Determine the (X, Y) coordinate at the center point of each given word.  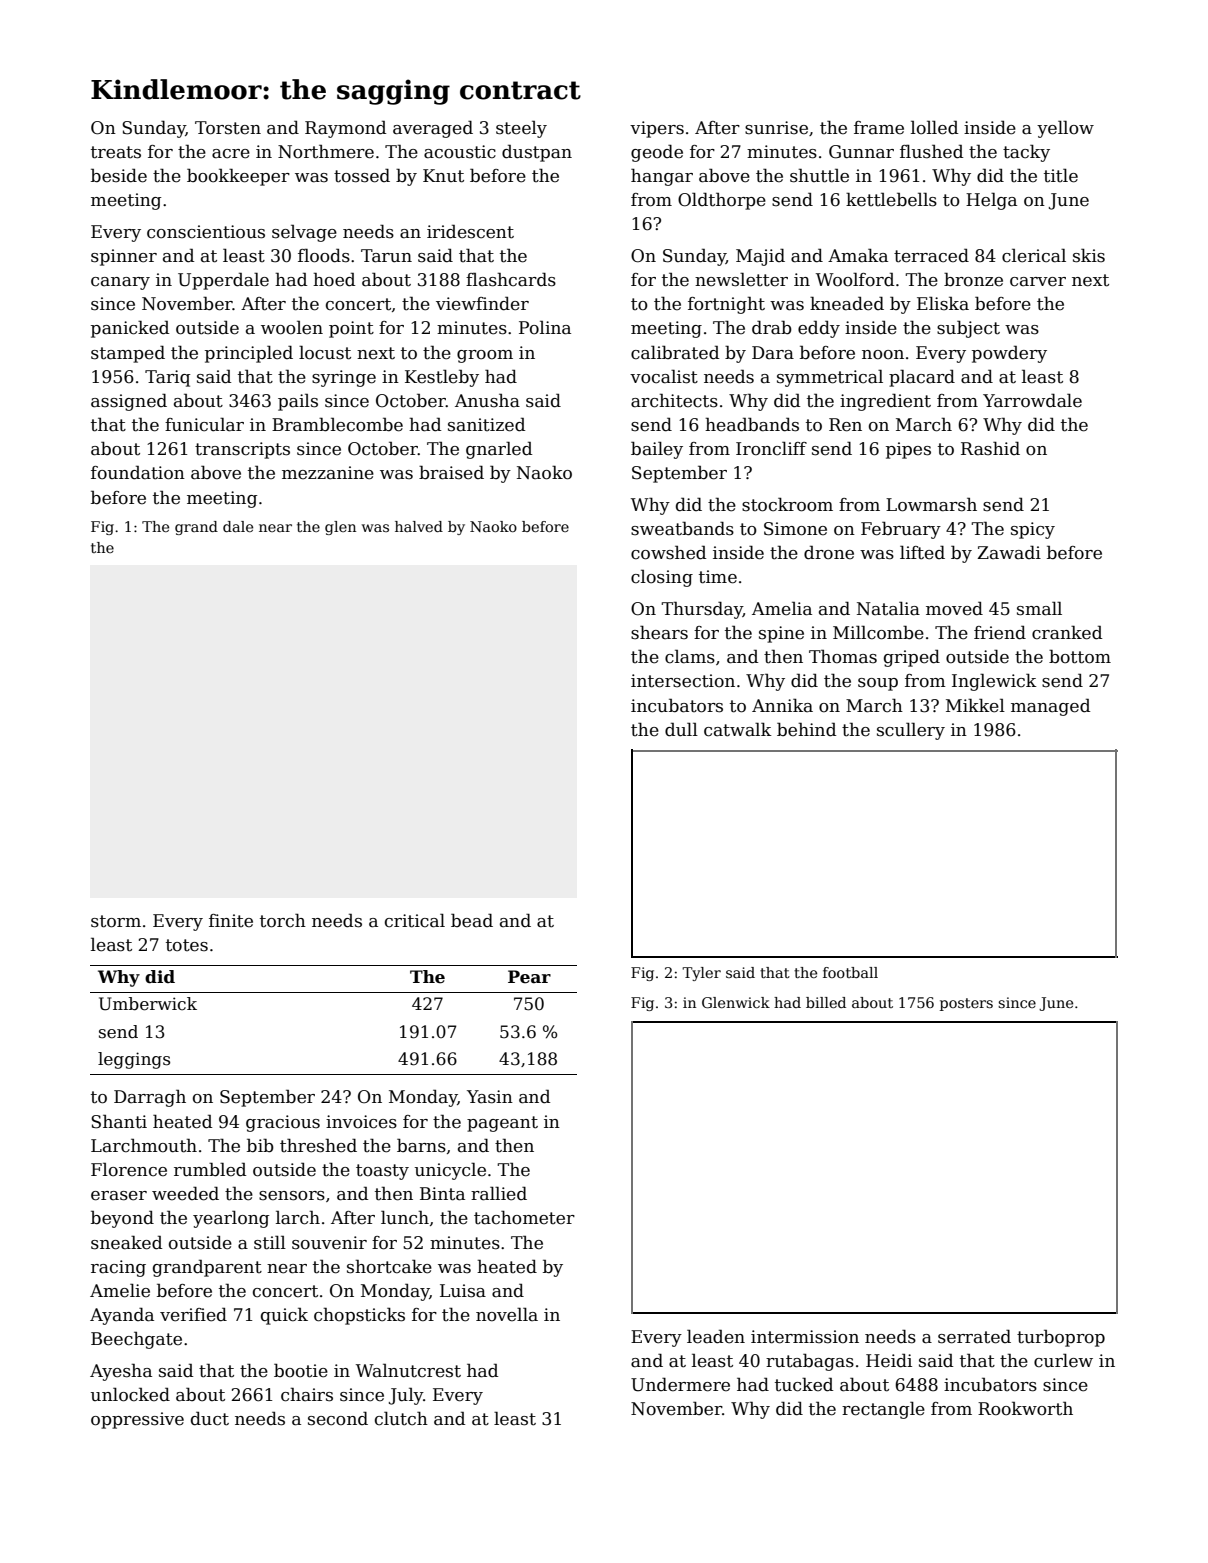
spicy (1033, 530)
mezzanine (328, 473)
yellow (1065, 129)
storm (116, 921)
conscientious (206, 232)
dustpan (537, 153)
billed (826, 1002)
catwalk (738, 729)
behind (806, 729)
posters (966, 1004)
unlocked (130, 1394)
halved (419, 526)
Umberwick (148, 1004)
